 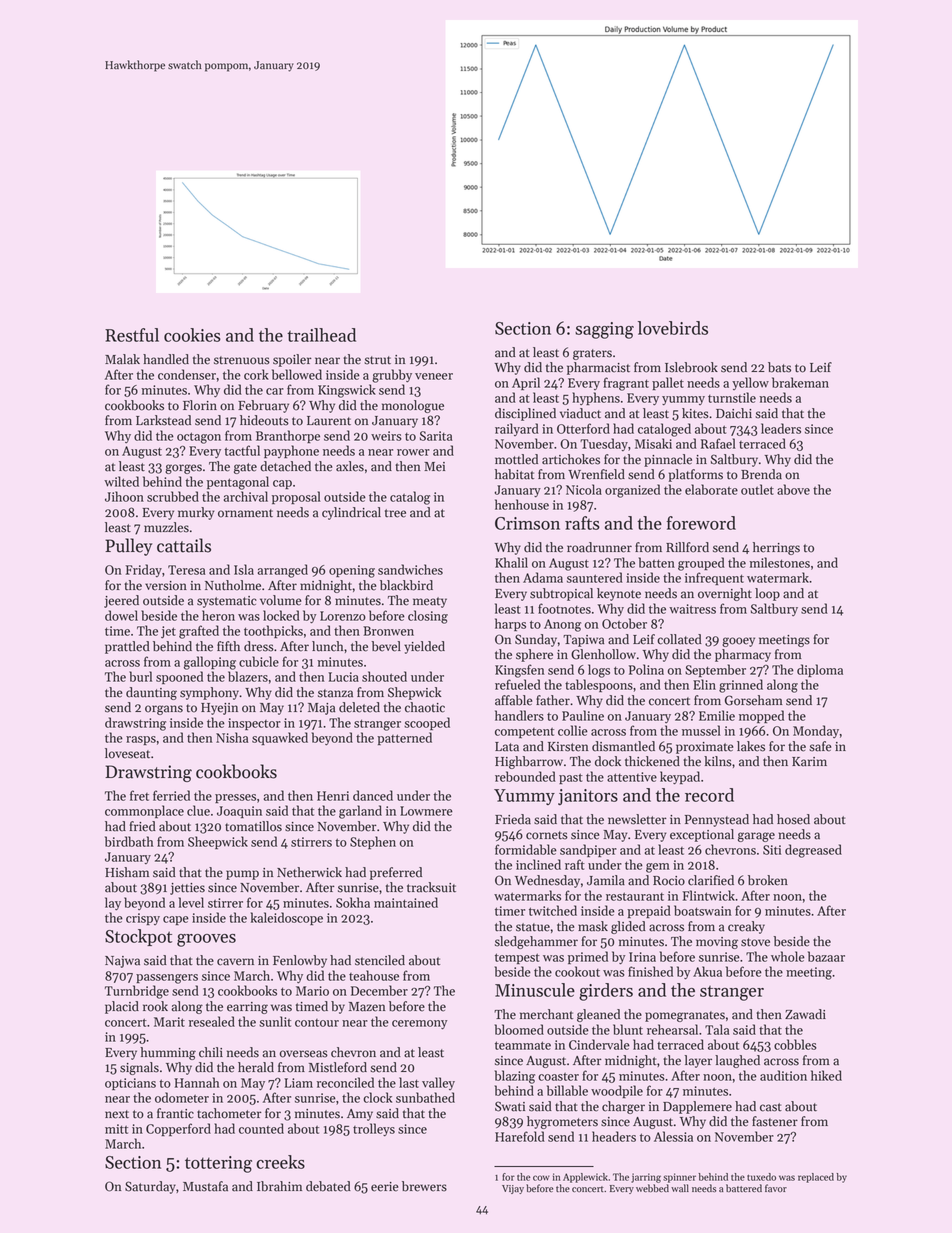 What do you see at coordinates (116, 1129) in the page?
I see `mitt` at bounding box center [116, 1129].
